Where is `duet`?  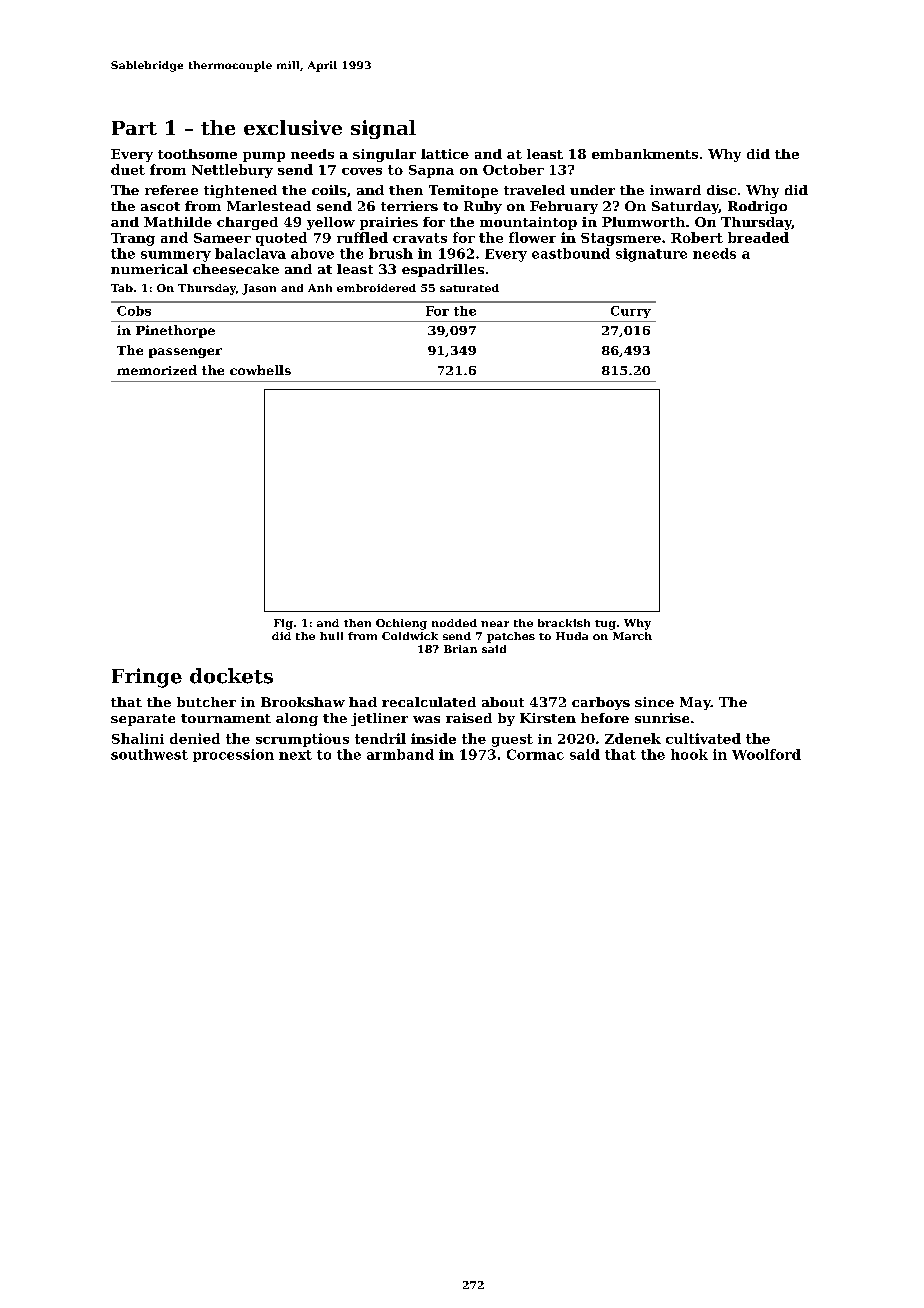 duet is located at coordinates (128, 169).
